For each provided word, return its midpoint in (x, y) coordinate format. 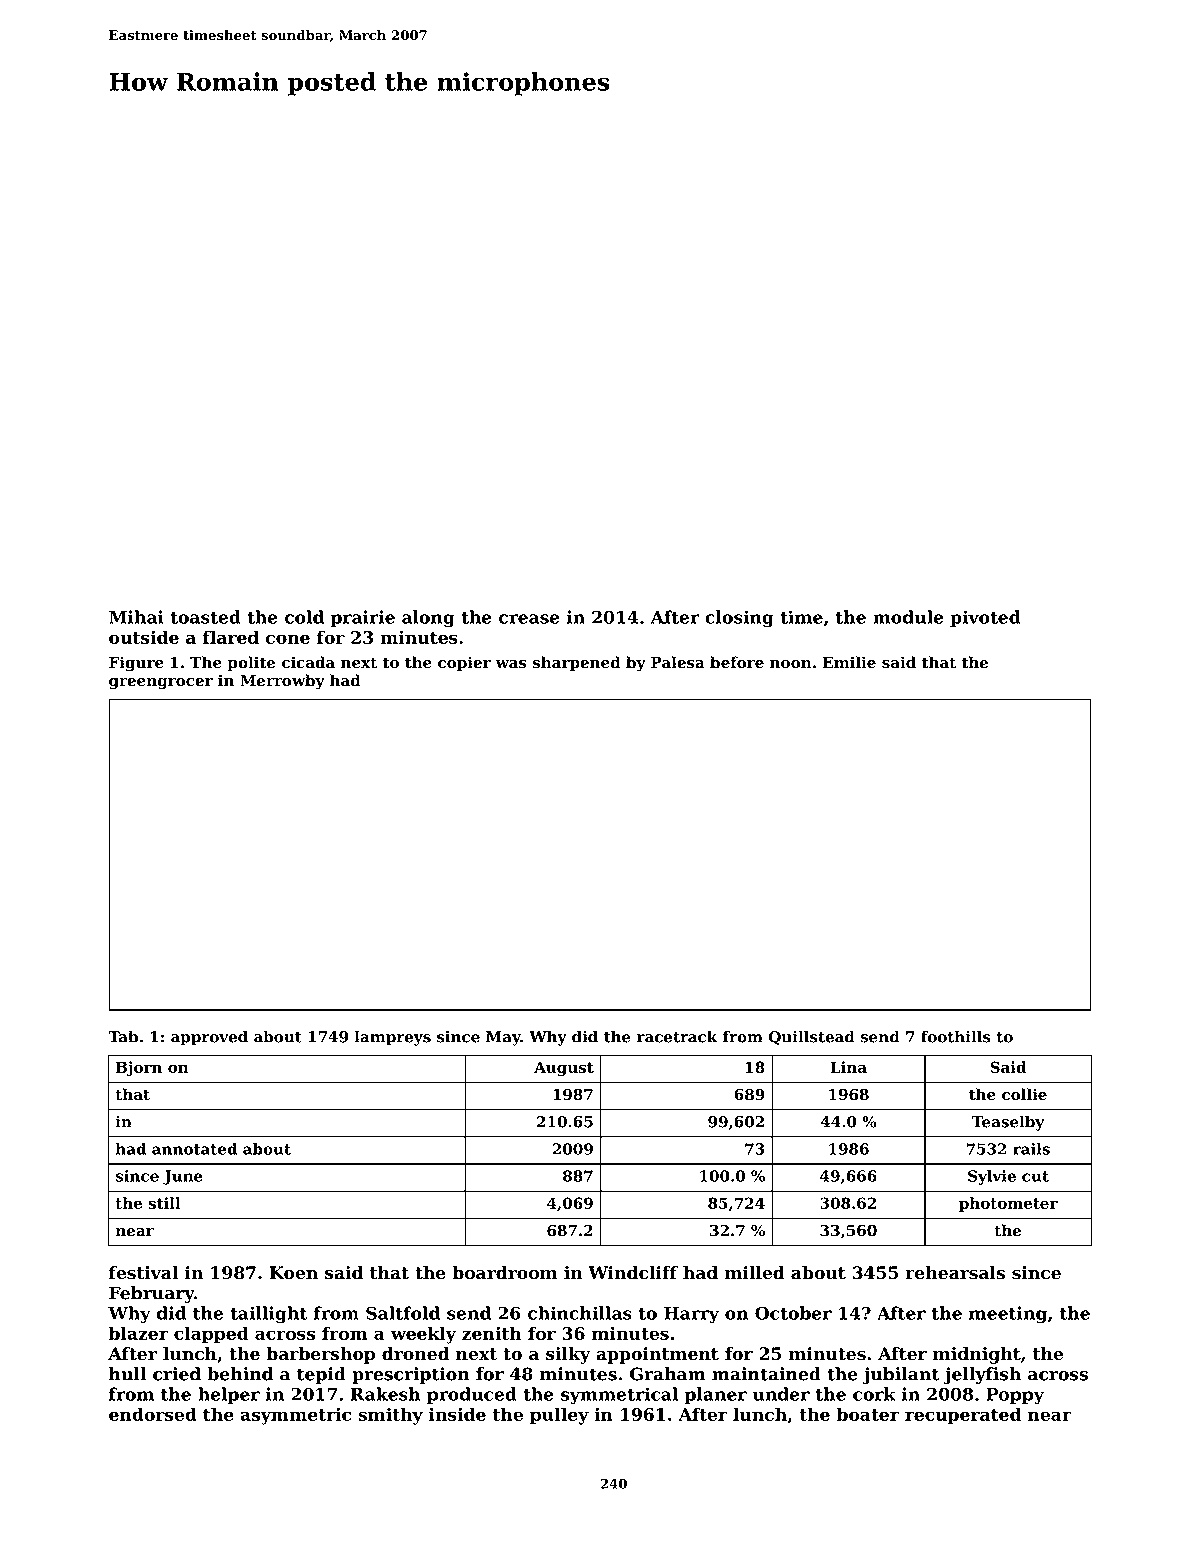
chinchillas (580, 1313)
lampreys (393, 1038)
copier (464, 663)
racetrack (677, 1036)
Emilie (849, 662)
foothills (956, 1036)
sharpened (577, 663)
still (164, 1203)
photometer (1008, 1204)
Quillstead (812, 1037)
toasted (205, 617)
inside (457, 1414)
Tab (123, 1036)
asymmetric (295, 1416)
